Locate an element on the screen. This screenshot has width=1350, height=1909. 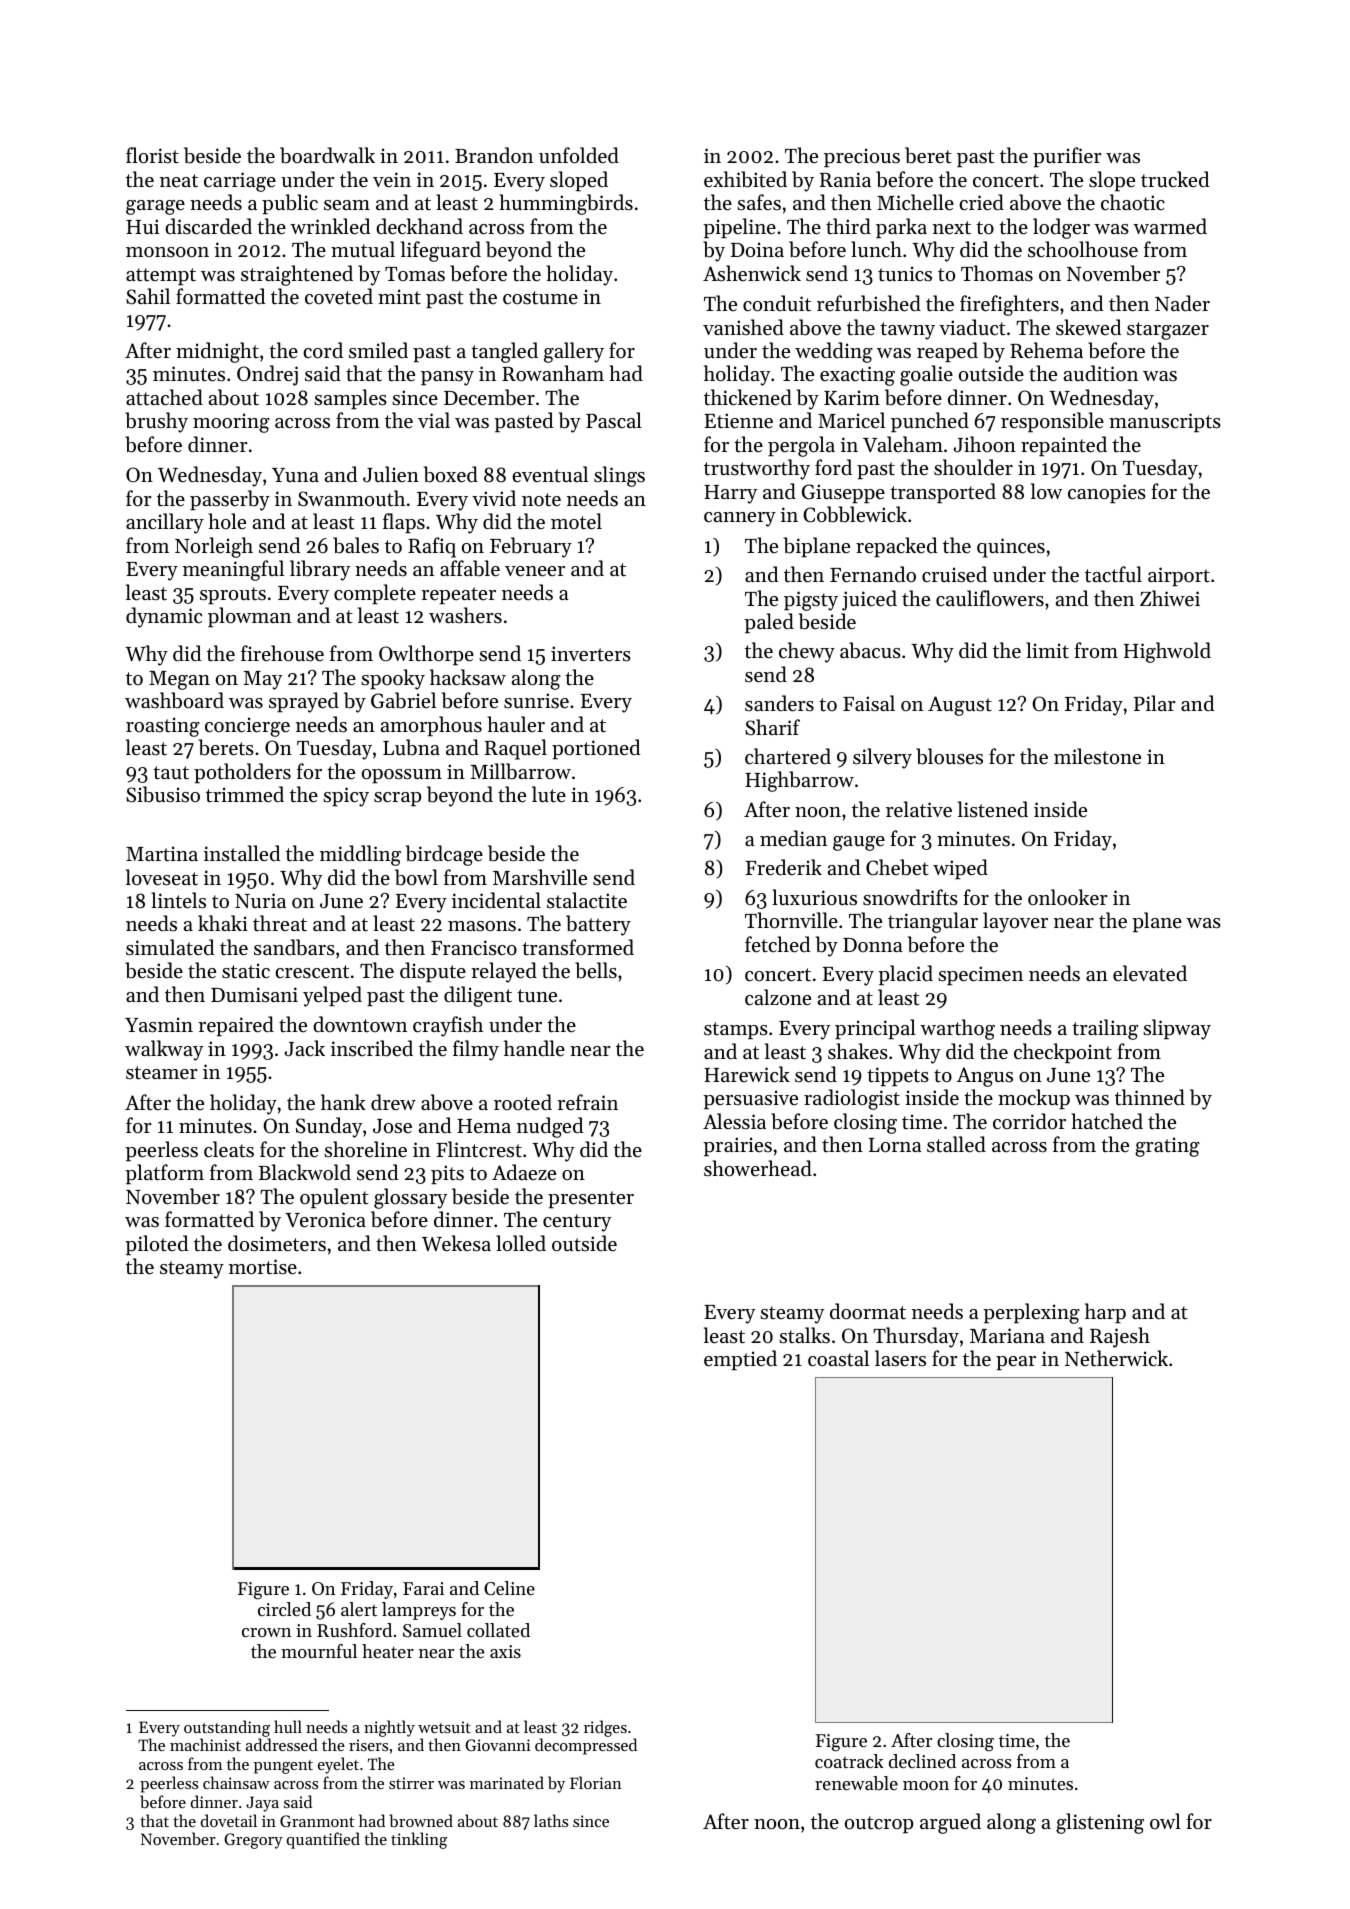
Netherwick is located at coordinates (1116, 1358).
